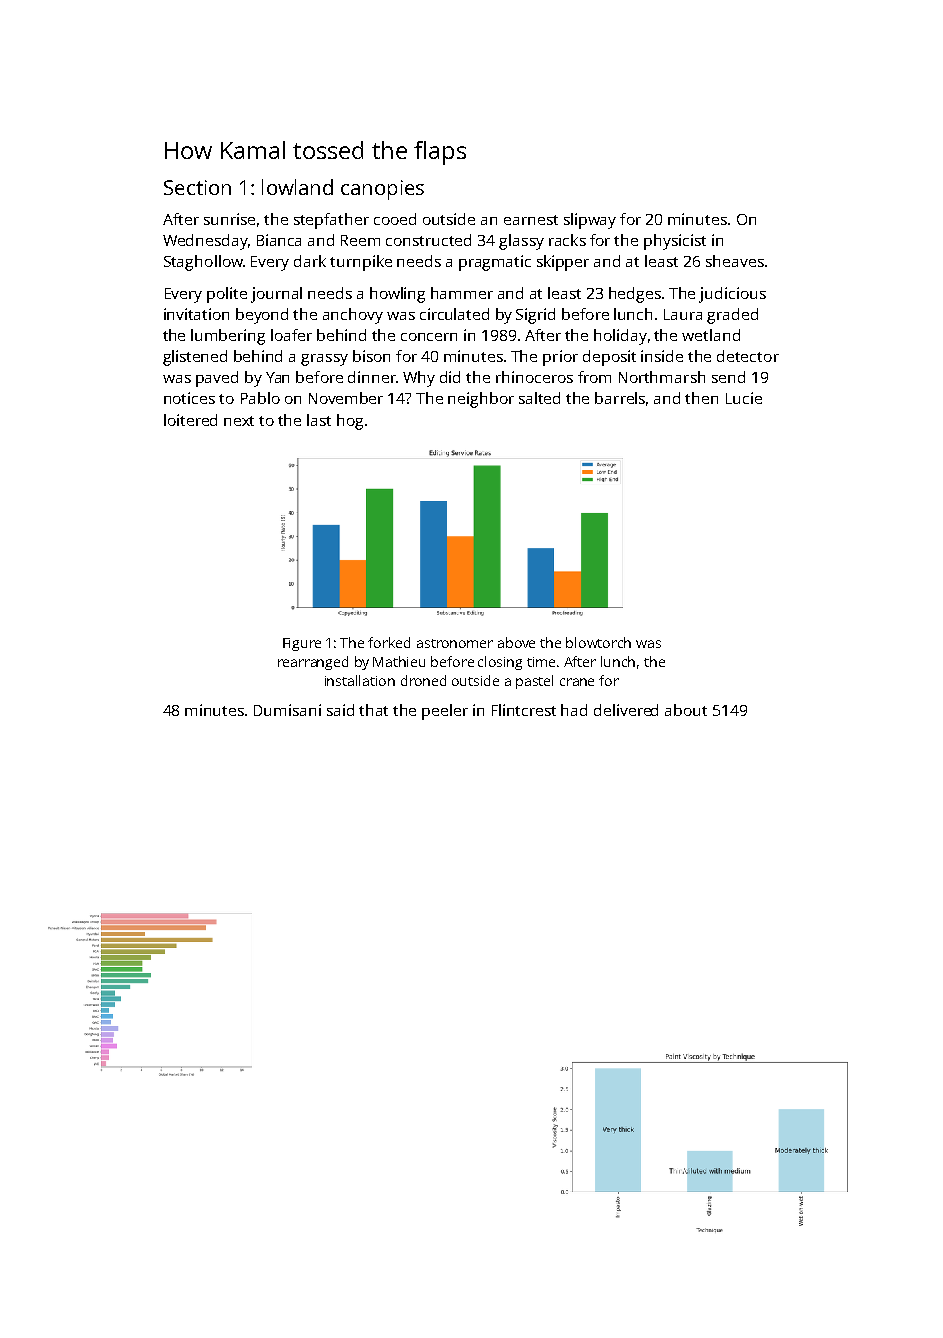 This screenshot has height=1338, width=943. Describe the element at coordinates (635, 295) in the screenshot. I see `hedges` at that location.
